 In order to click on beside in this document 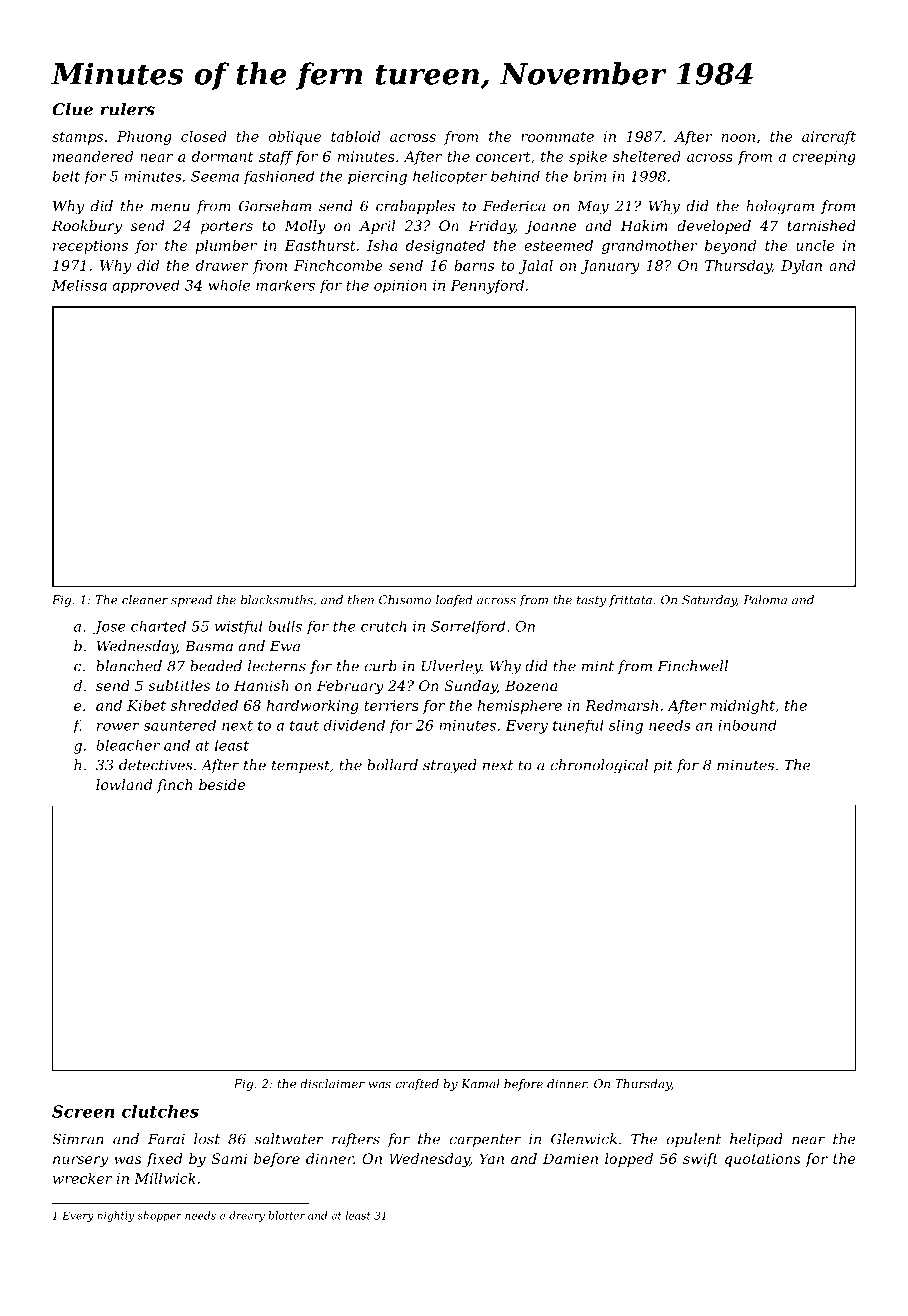, I will do `click(222, 784)`.
